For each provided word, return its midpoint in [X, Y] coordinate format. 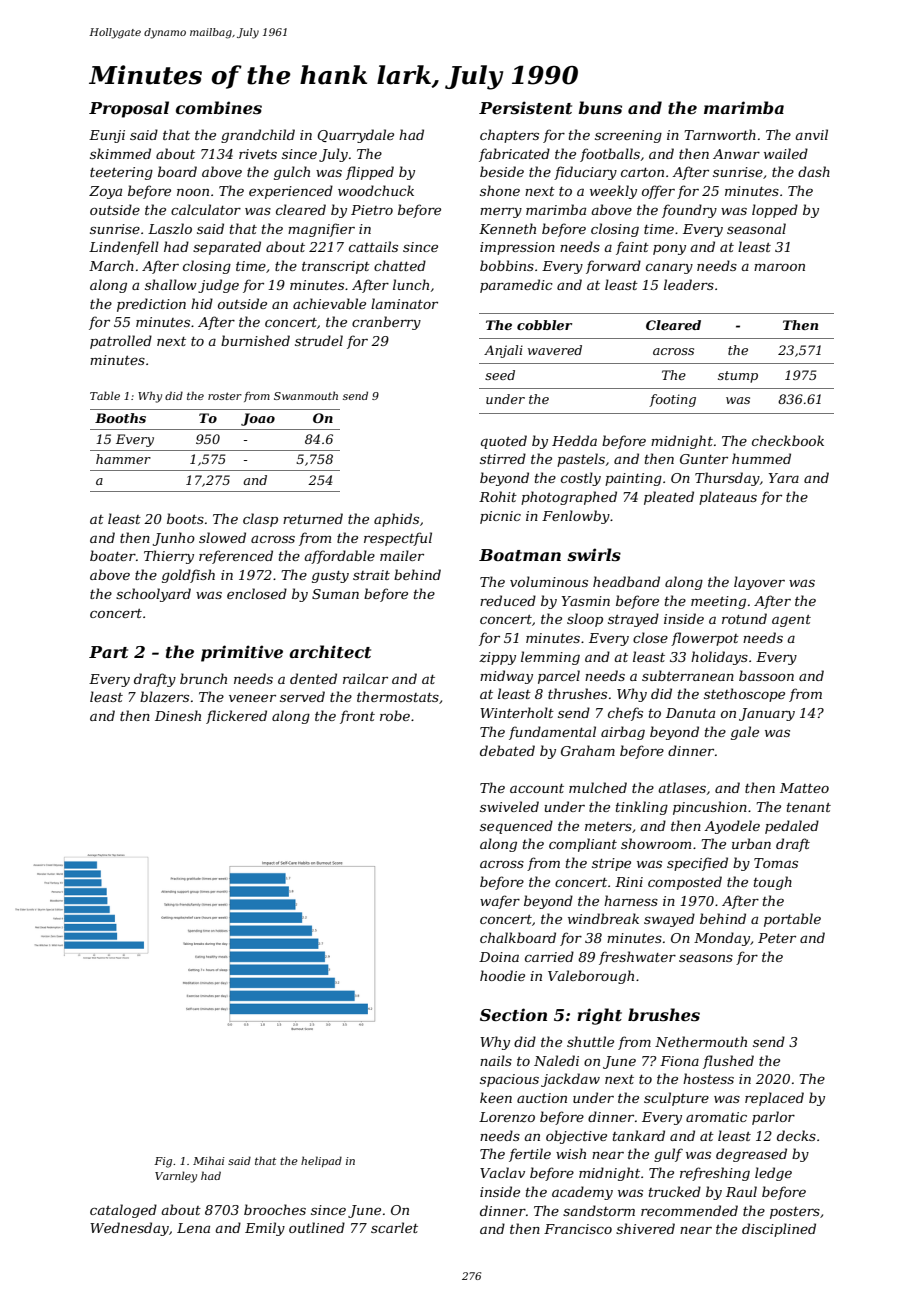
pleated [669, 498]
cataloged [123, 1211]
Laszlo [170, 229]
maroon [779, 267]
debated [507, 750]
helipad [321, 1161]
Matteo [804, 788]
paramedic [516, 286]
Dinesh [178, 715]
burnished [255, 340]
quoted [504, 442]
